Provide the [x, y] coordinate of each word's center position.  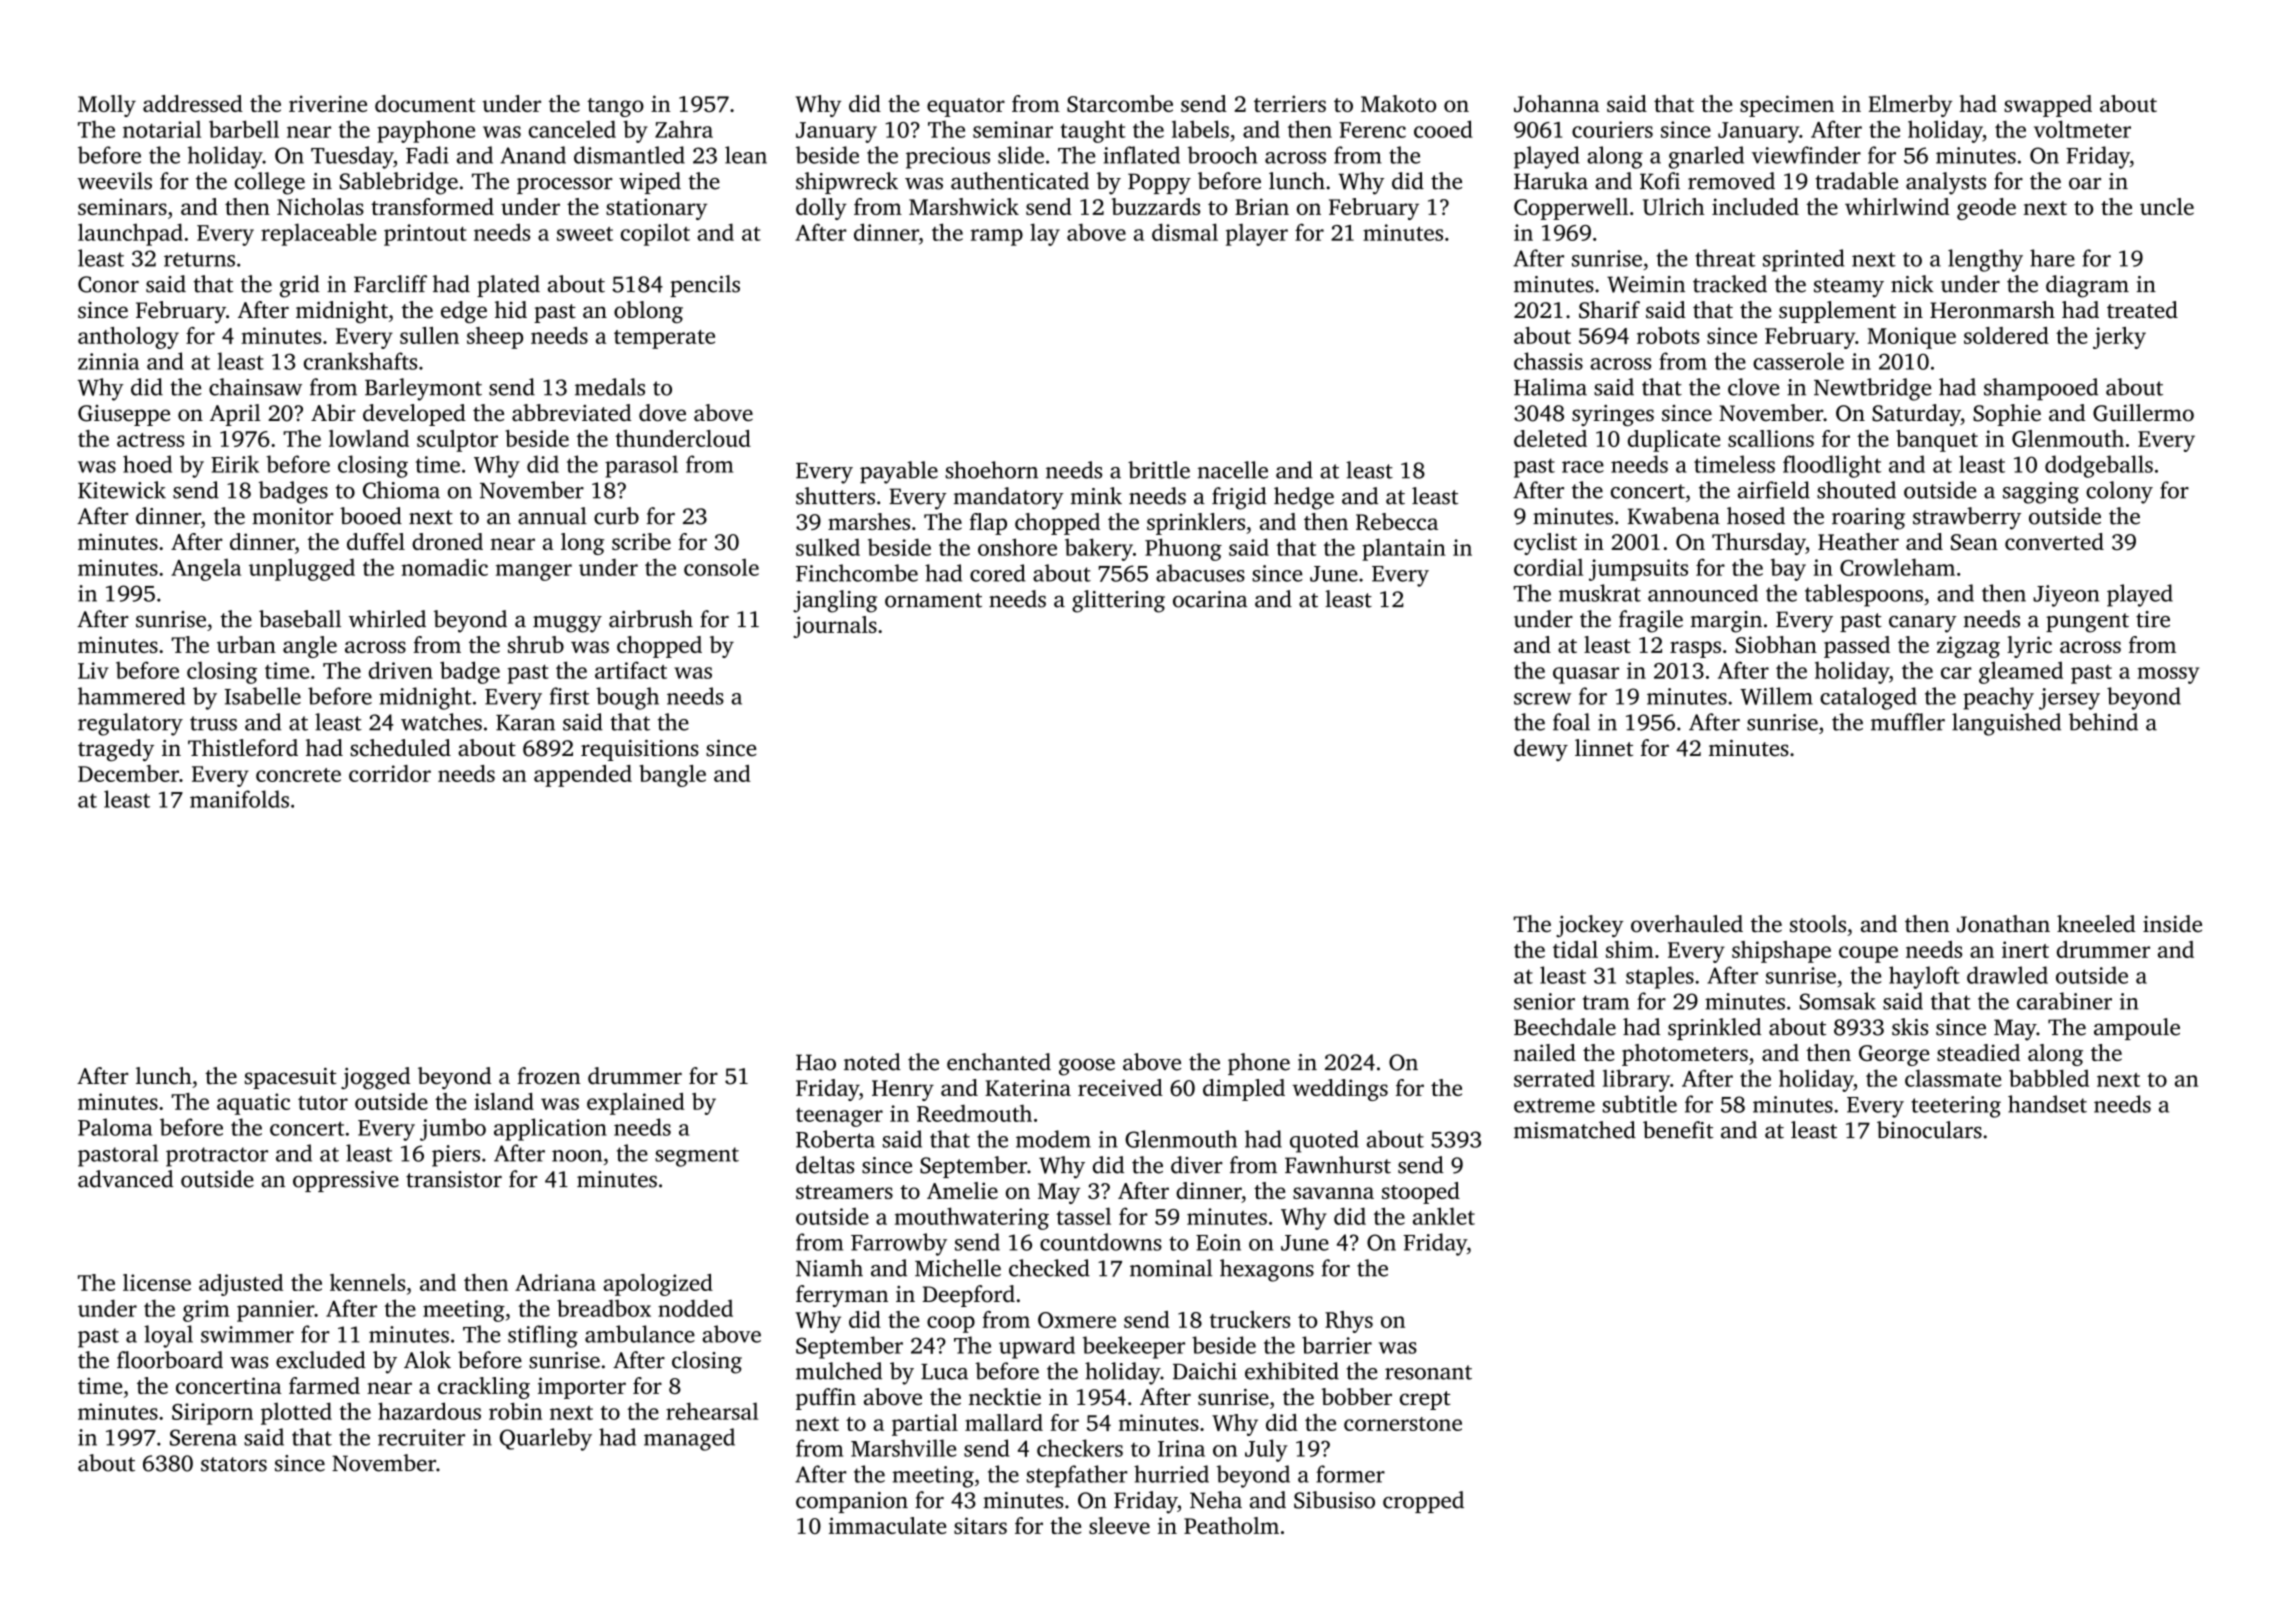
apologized [658, 1285]
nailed [1545, 1052]
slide [1021, 155]
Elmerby [1910, 106]
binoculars [1929, 1130]
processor [565, 186]
